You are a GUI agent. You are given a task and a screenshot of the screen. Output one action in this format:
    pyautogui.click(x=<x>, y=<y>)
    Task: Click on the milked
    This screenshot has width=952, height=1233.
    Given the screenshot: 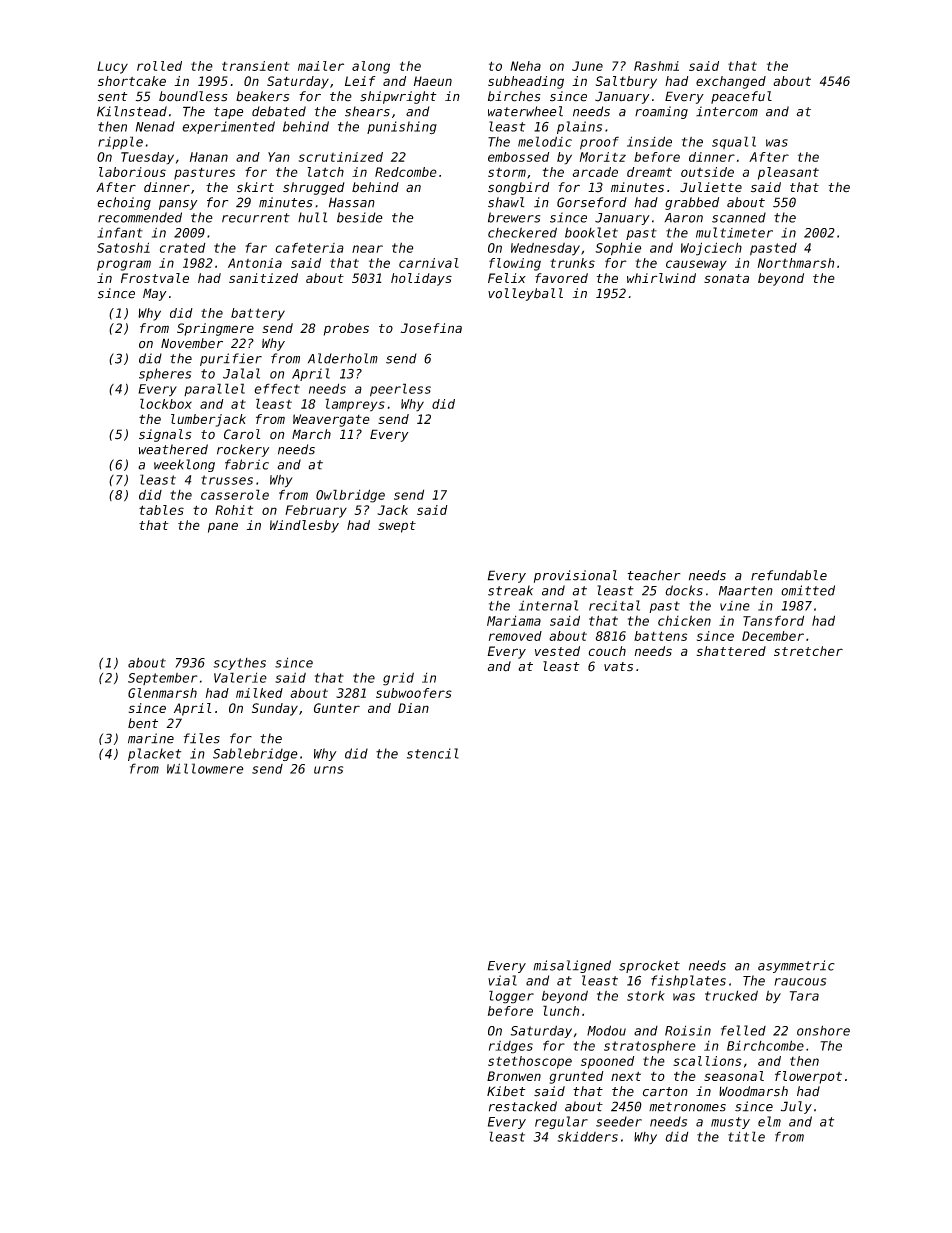 What is the action you would take?
    pyautogui.click(x=259, y=693)
